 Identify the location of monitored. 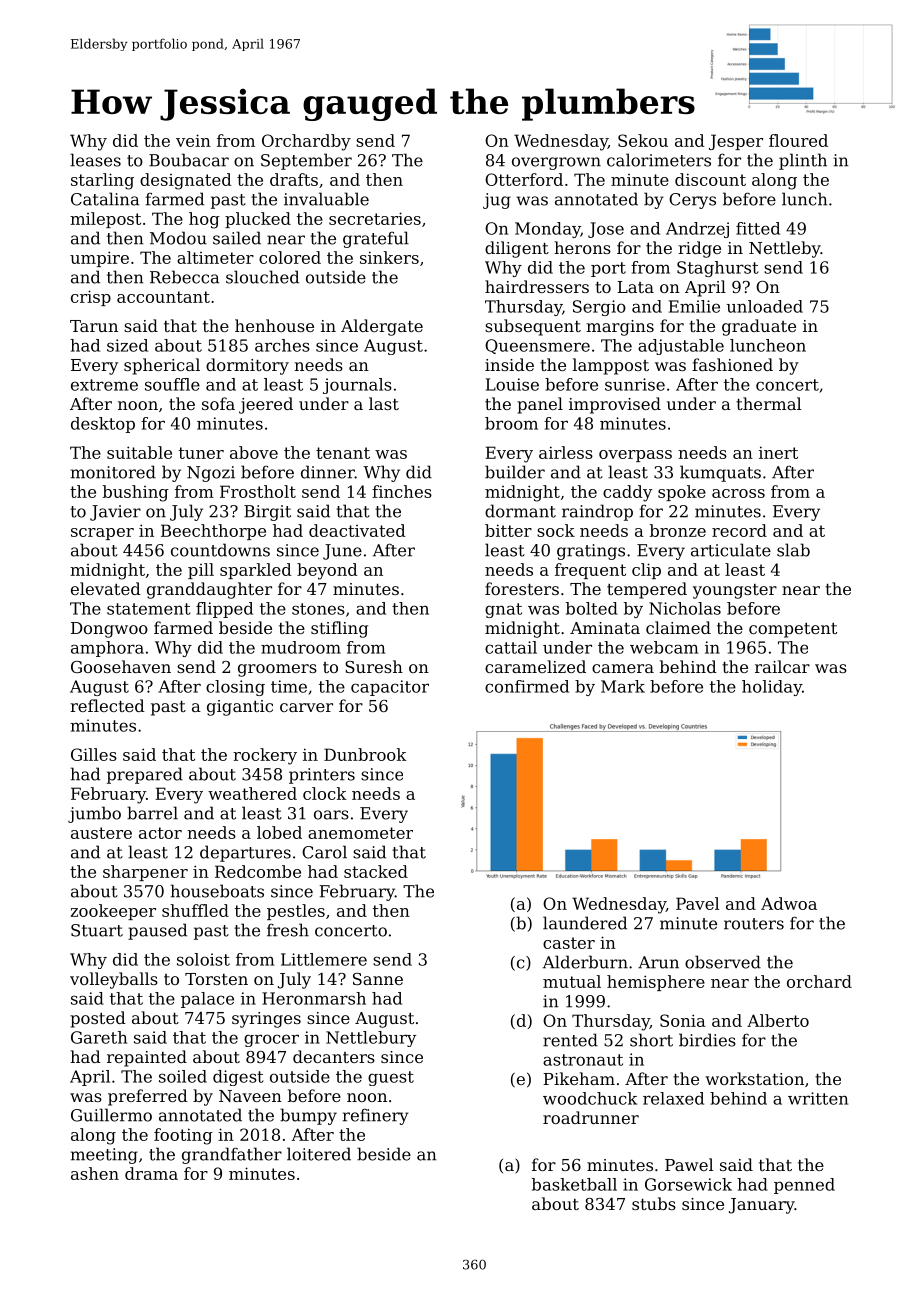
(113, 472).
